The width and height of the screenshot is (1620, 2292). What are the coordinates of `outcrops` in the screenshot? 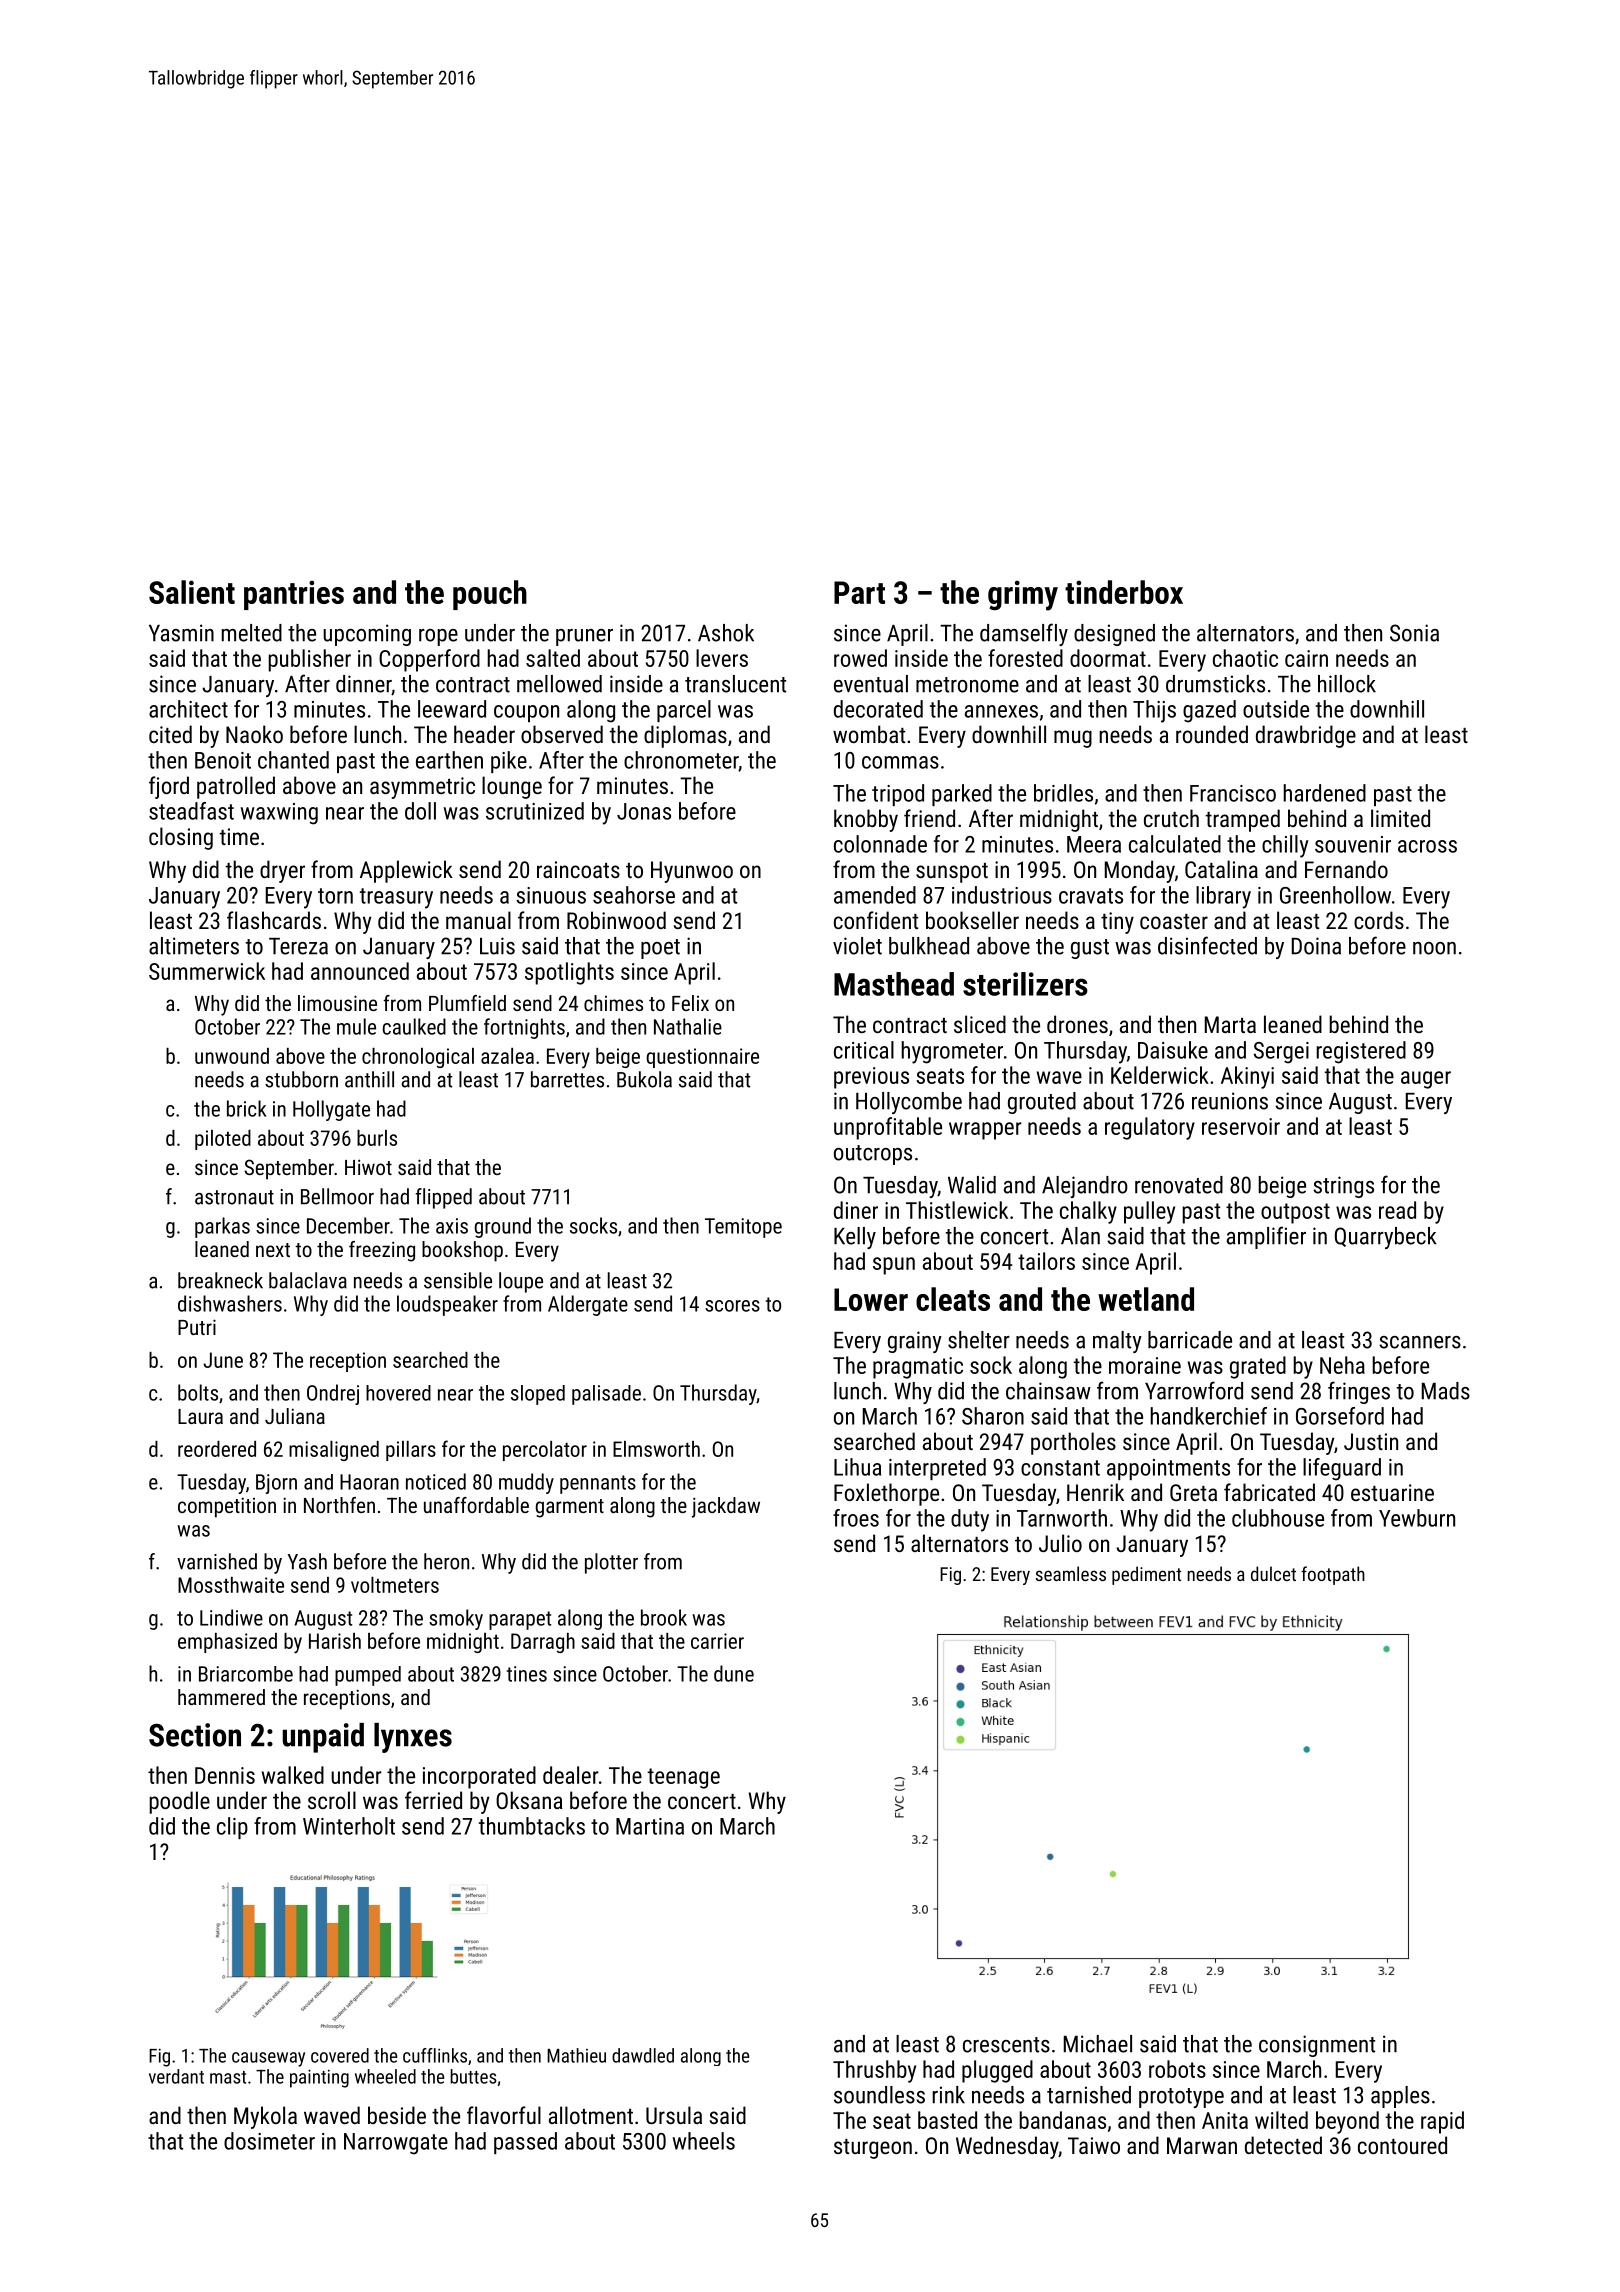 It's located at (873, 1155).
